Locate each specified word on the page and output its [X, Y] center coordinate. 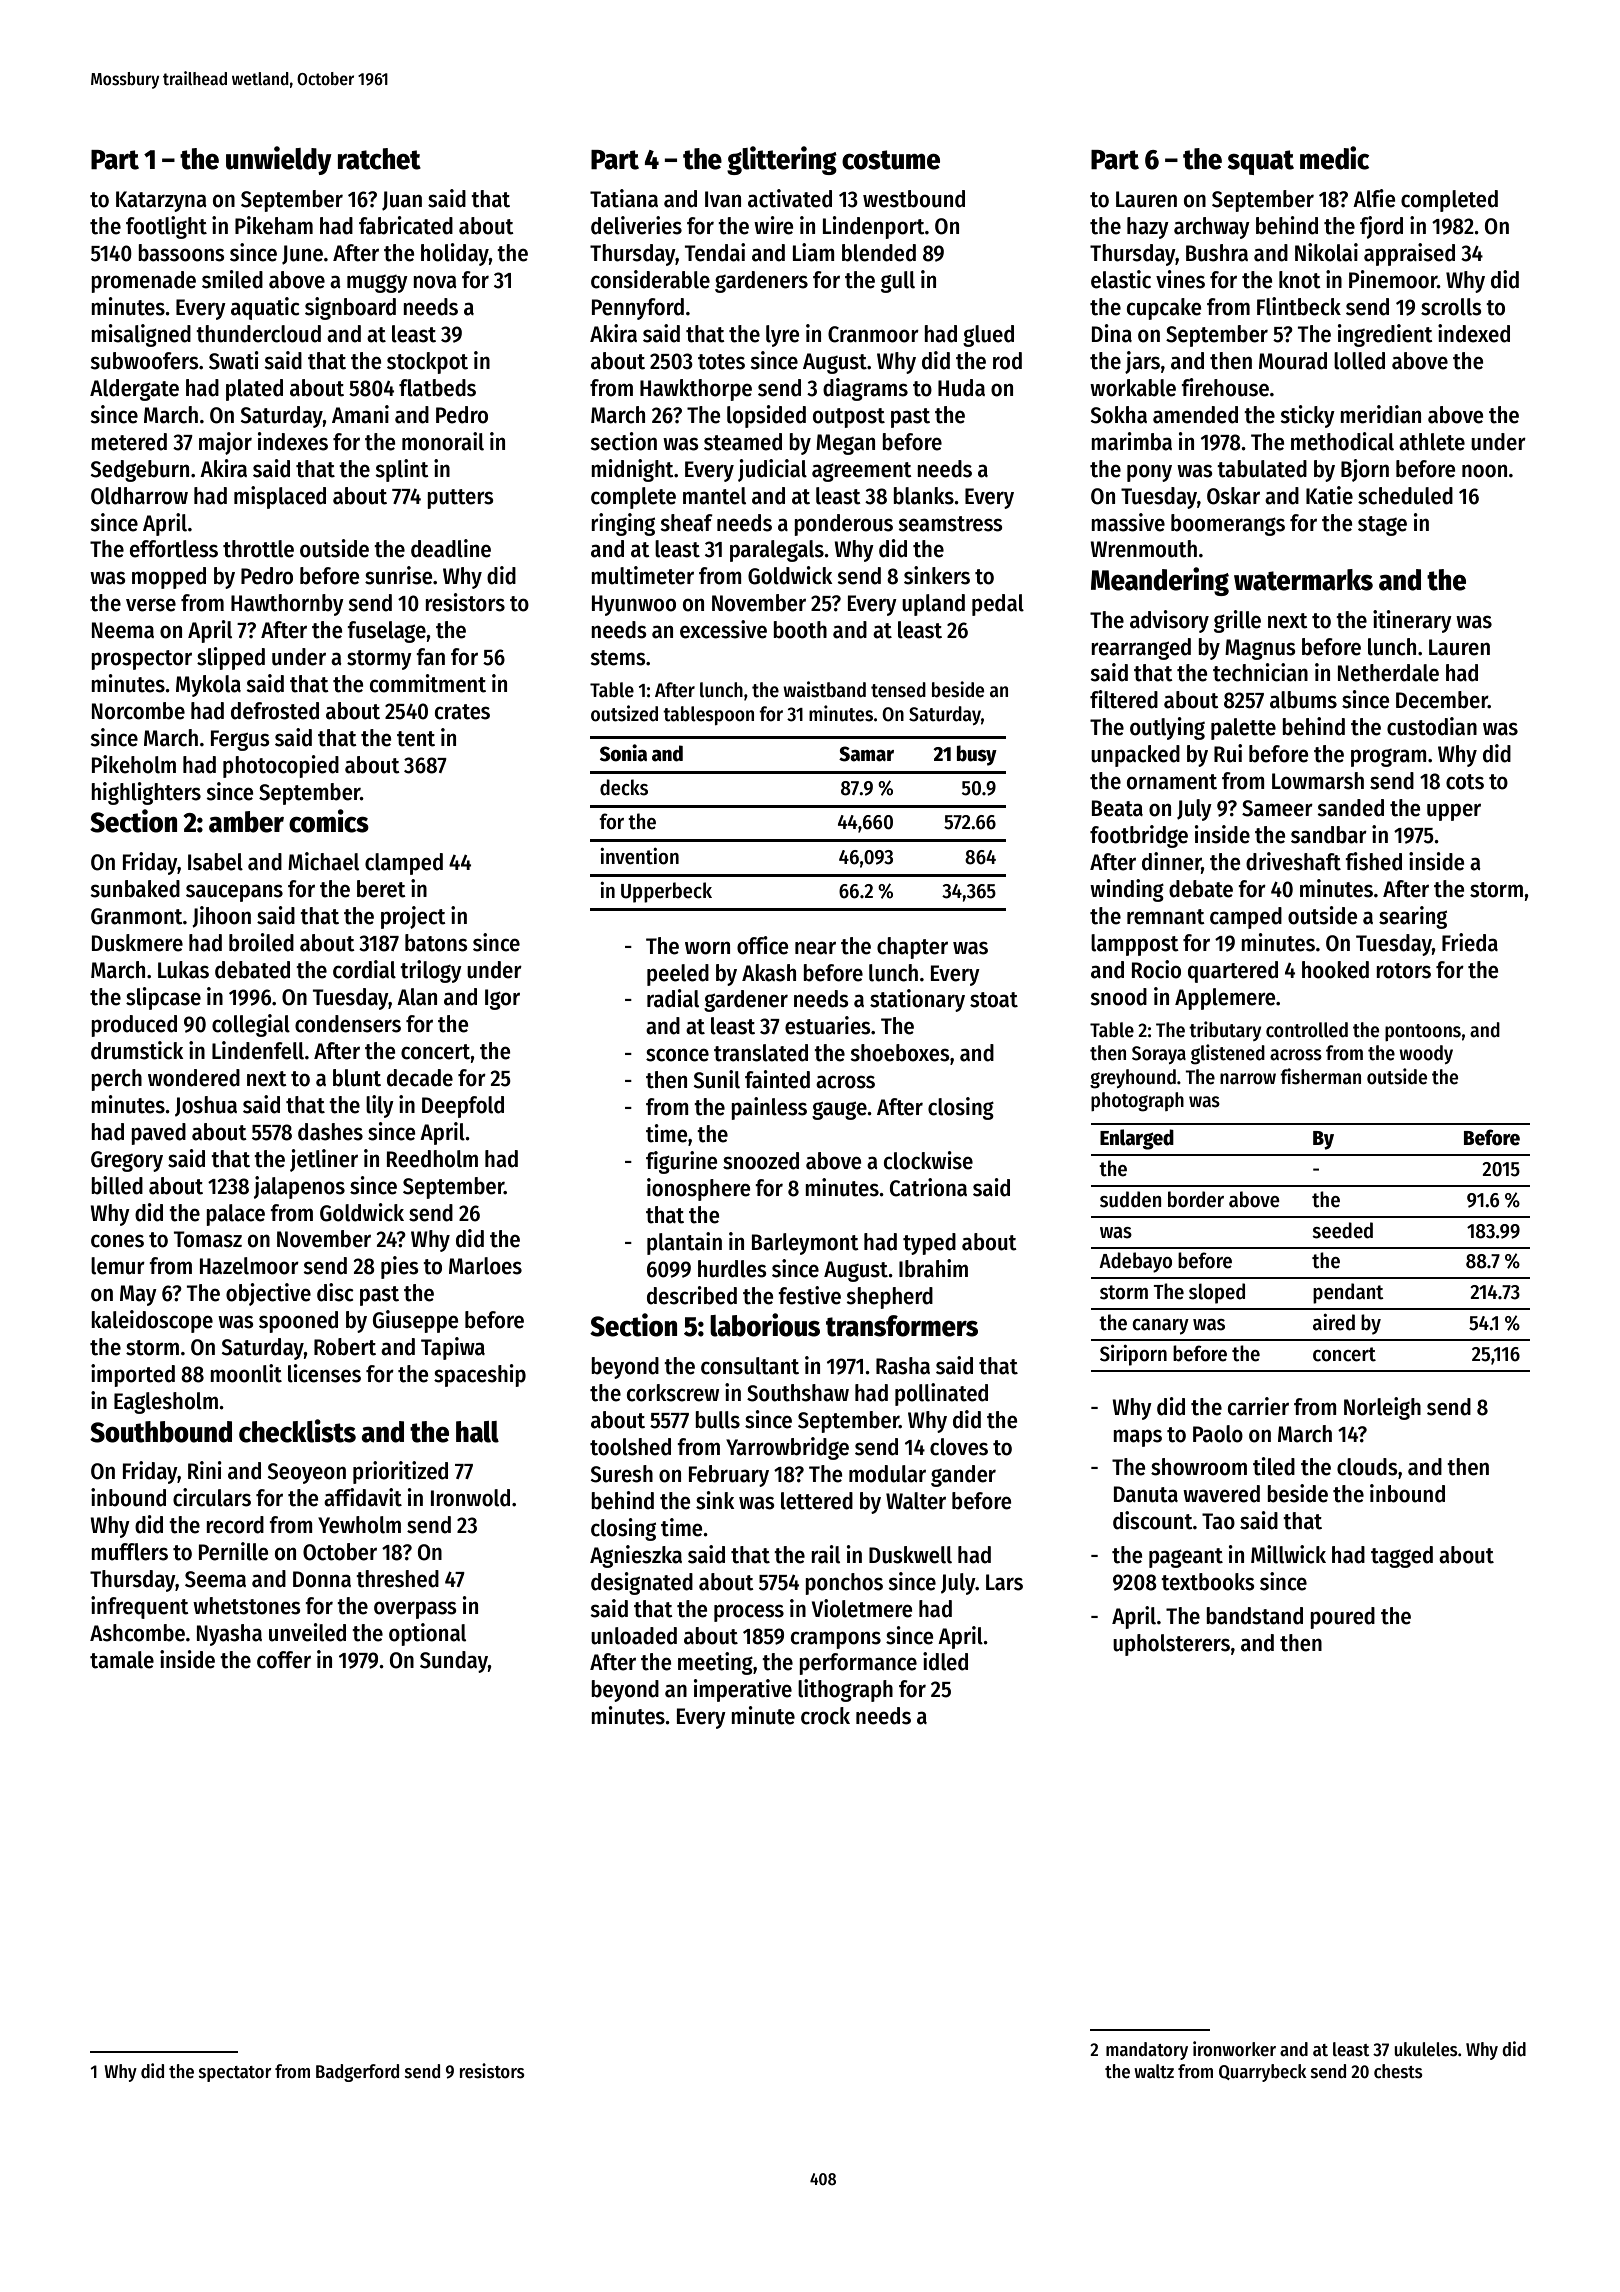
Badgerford [357, 2073]
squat [1261, 162]
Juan [402, 201]
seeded [1342, 1230]
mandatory [1147, 2051]
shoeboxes [900, 1053]
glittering [782, 160]
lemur [118, 1266]
